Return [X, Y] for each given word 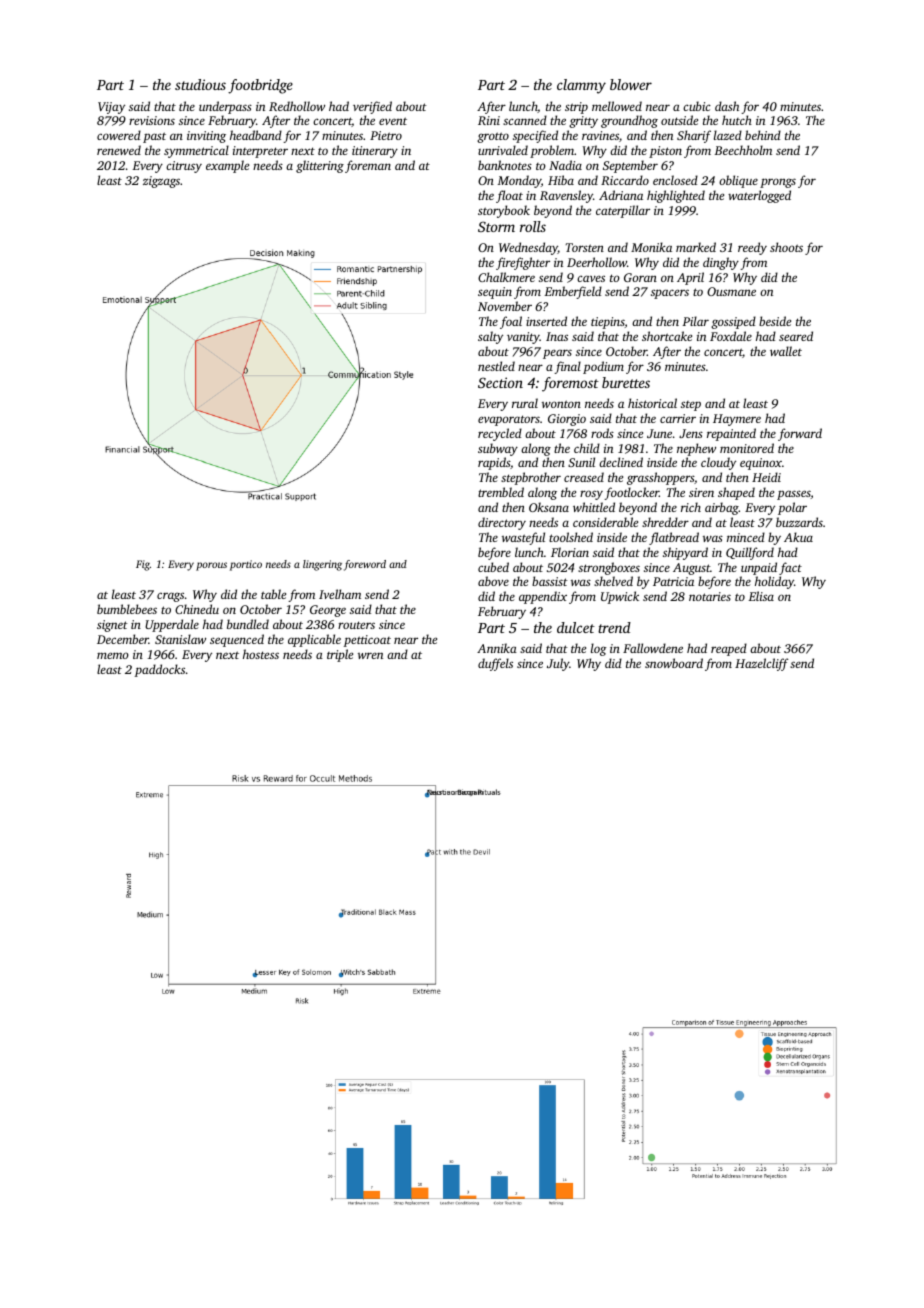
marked [696, 247]
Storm [496, 226]
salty [490, 337]
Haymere [737, 420]
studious [200, 84]
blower [631, 84]
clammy [581, 86]
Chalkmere [506, 277]
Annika [497, 648]
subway [498, 449]
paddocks [160, 670]
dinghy [721, 263]
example [227, 166]
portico [246, 565]
